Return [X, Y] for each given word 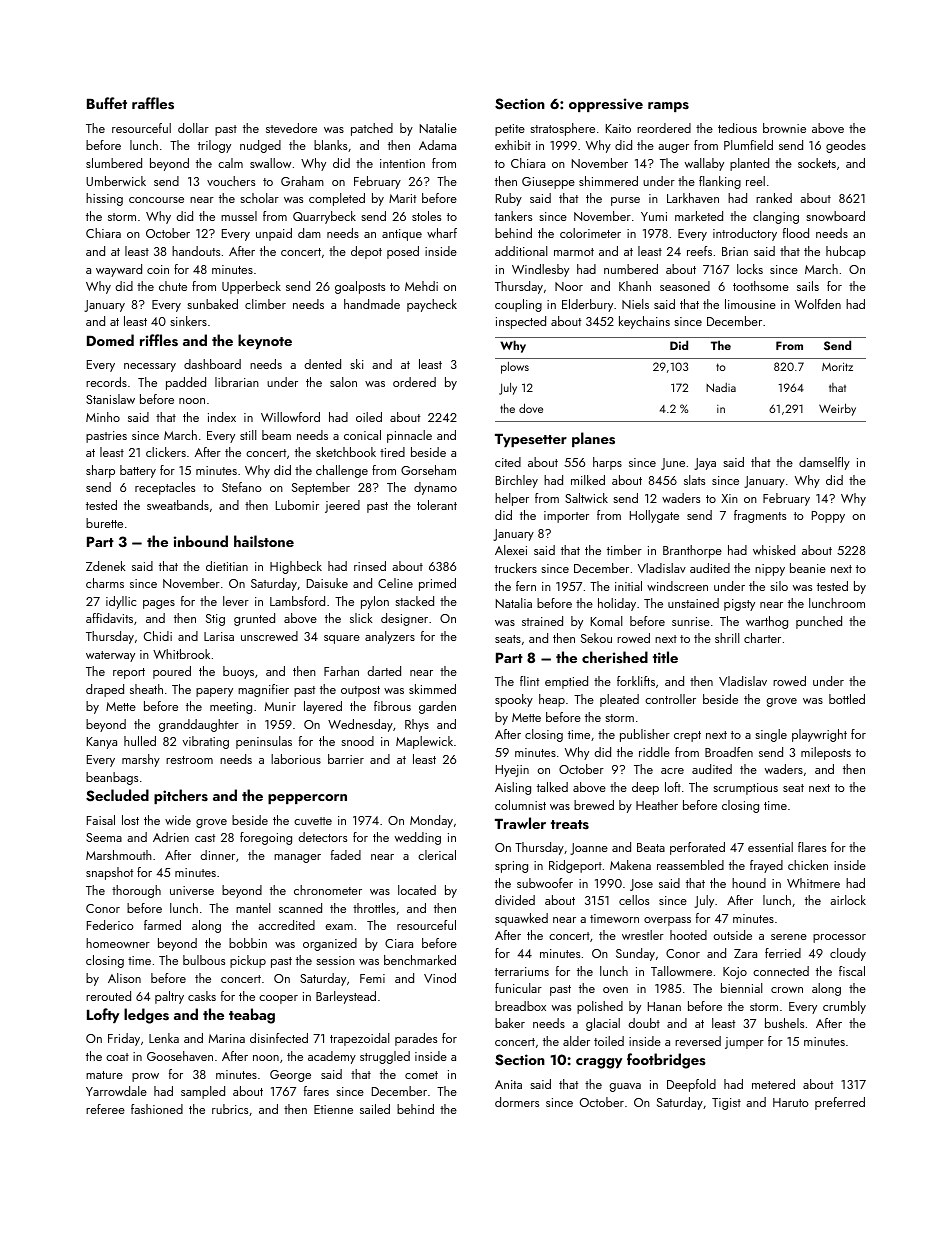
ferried [783, 953]
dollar [193, 128]
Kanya [102, 743]
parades [416, 1039]
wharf [442, 233]
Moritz [837, 366]
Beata [651, 847]
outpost [360, 691]
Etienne [333, 1109]
